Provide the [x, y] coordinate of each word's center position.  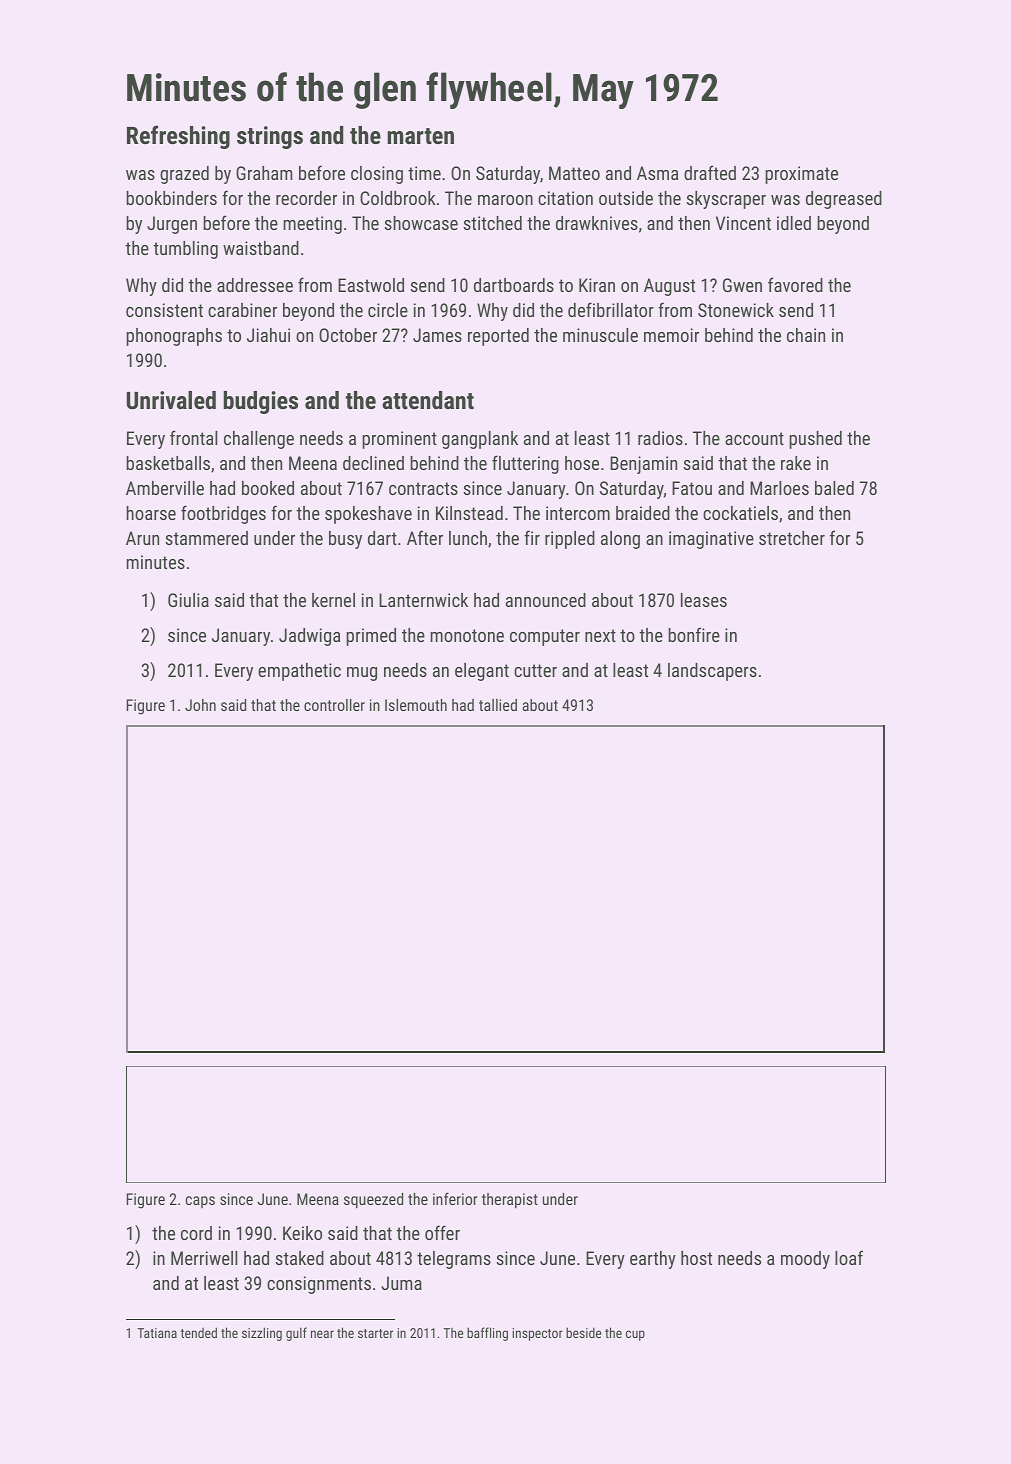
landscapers [712, 672]
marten [420, 136]
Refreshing [178, 137]
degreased [844, 200]
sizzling [262, 1334]
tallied [498, 705]
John [200, 705]
